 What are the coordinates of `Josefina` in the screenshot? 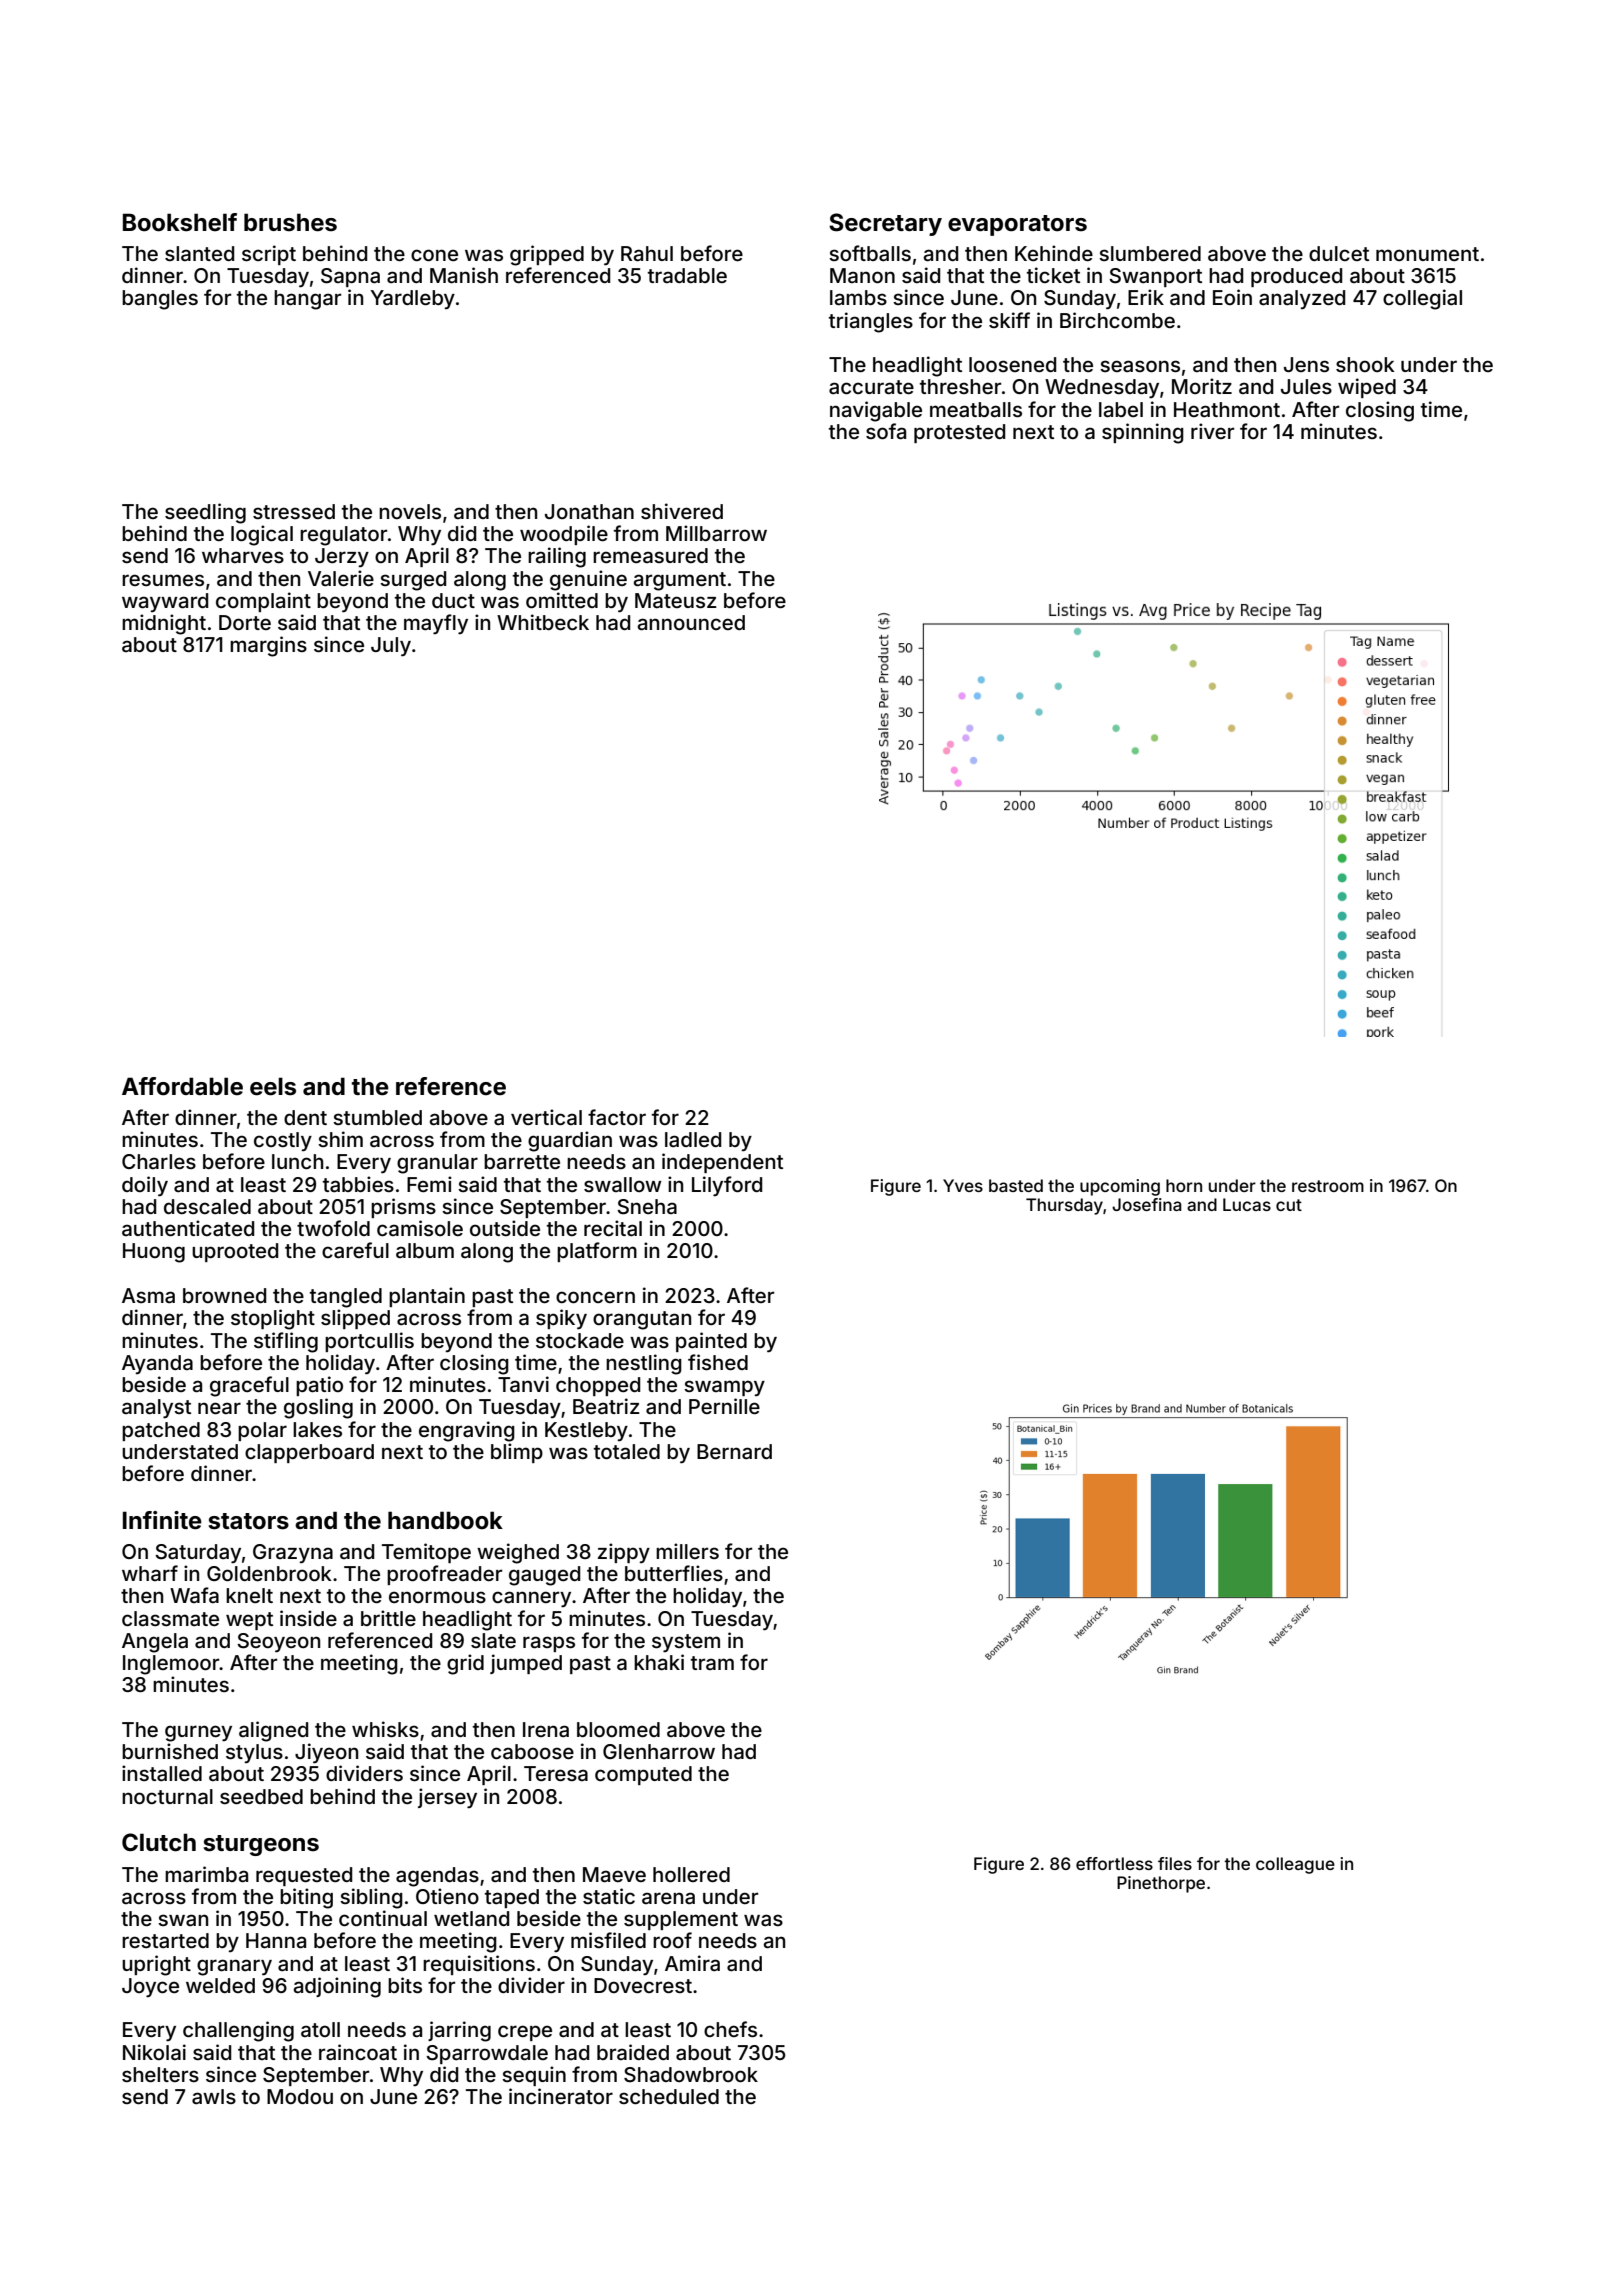 It's located at (1147, 1204).
